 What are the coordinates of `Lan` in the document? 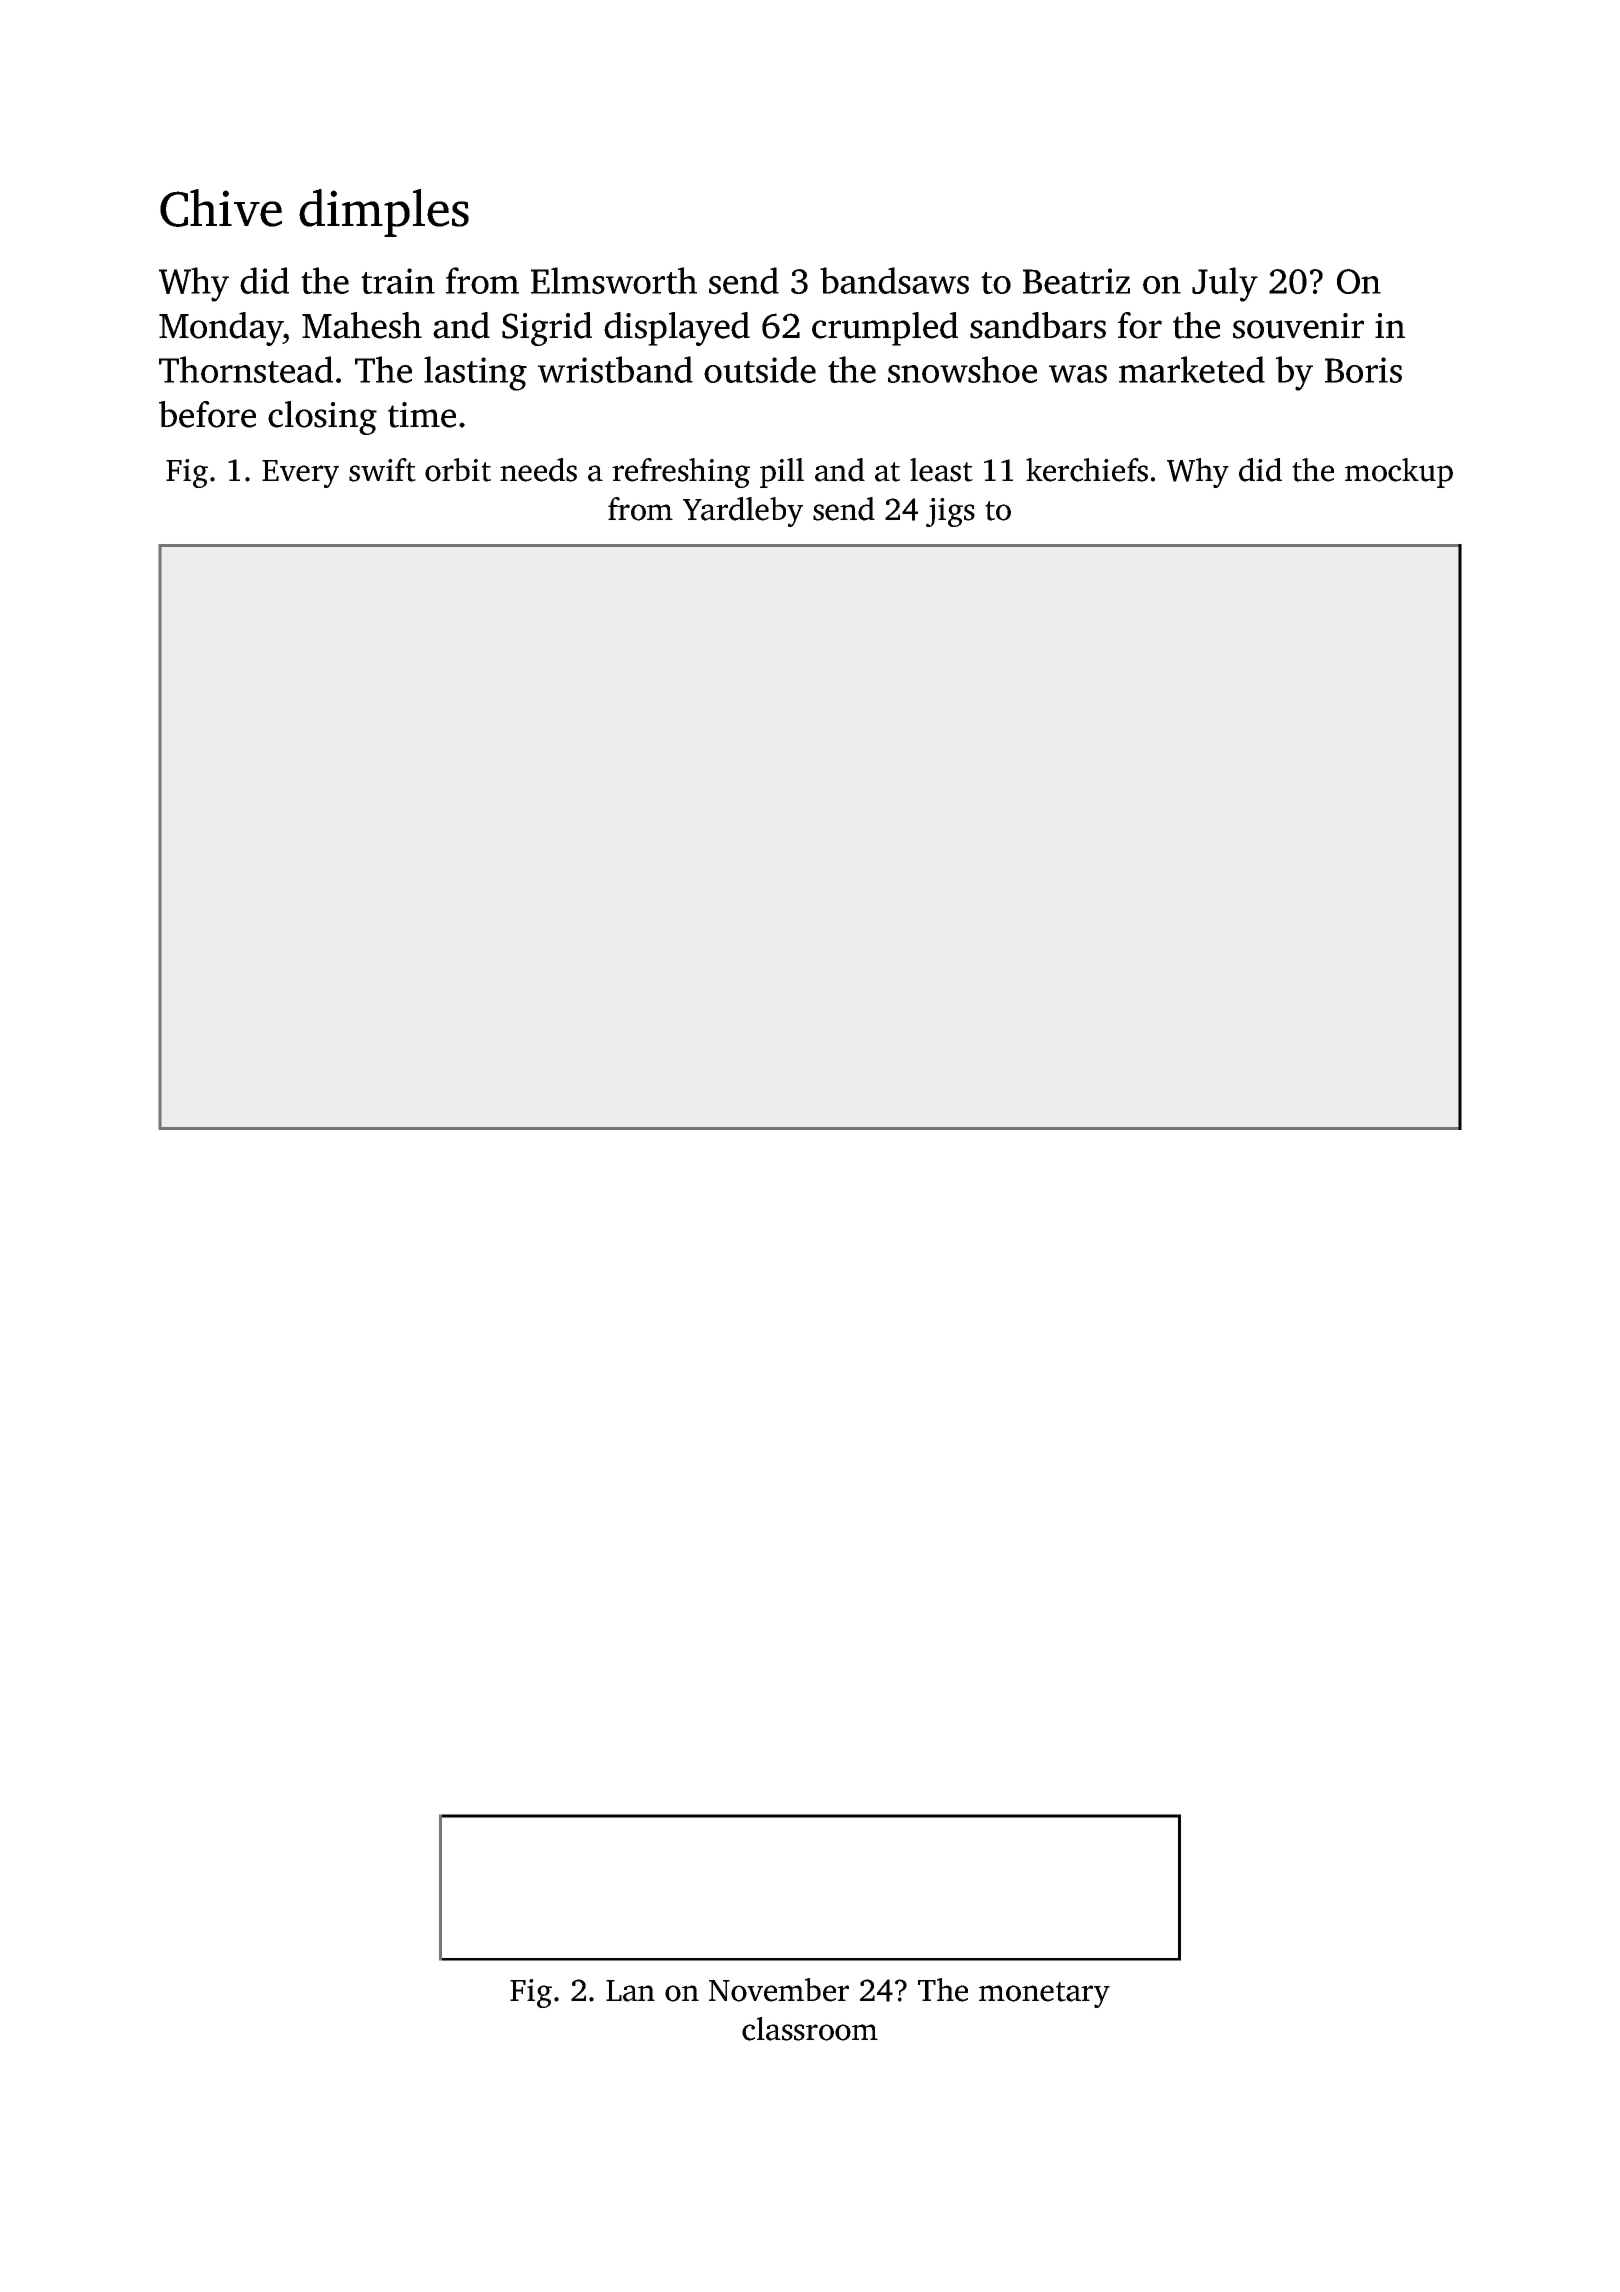 It's located at (630, 1991).
